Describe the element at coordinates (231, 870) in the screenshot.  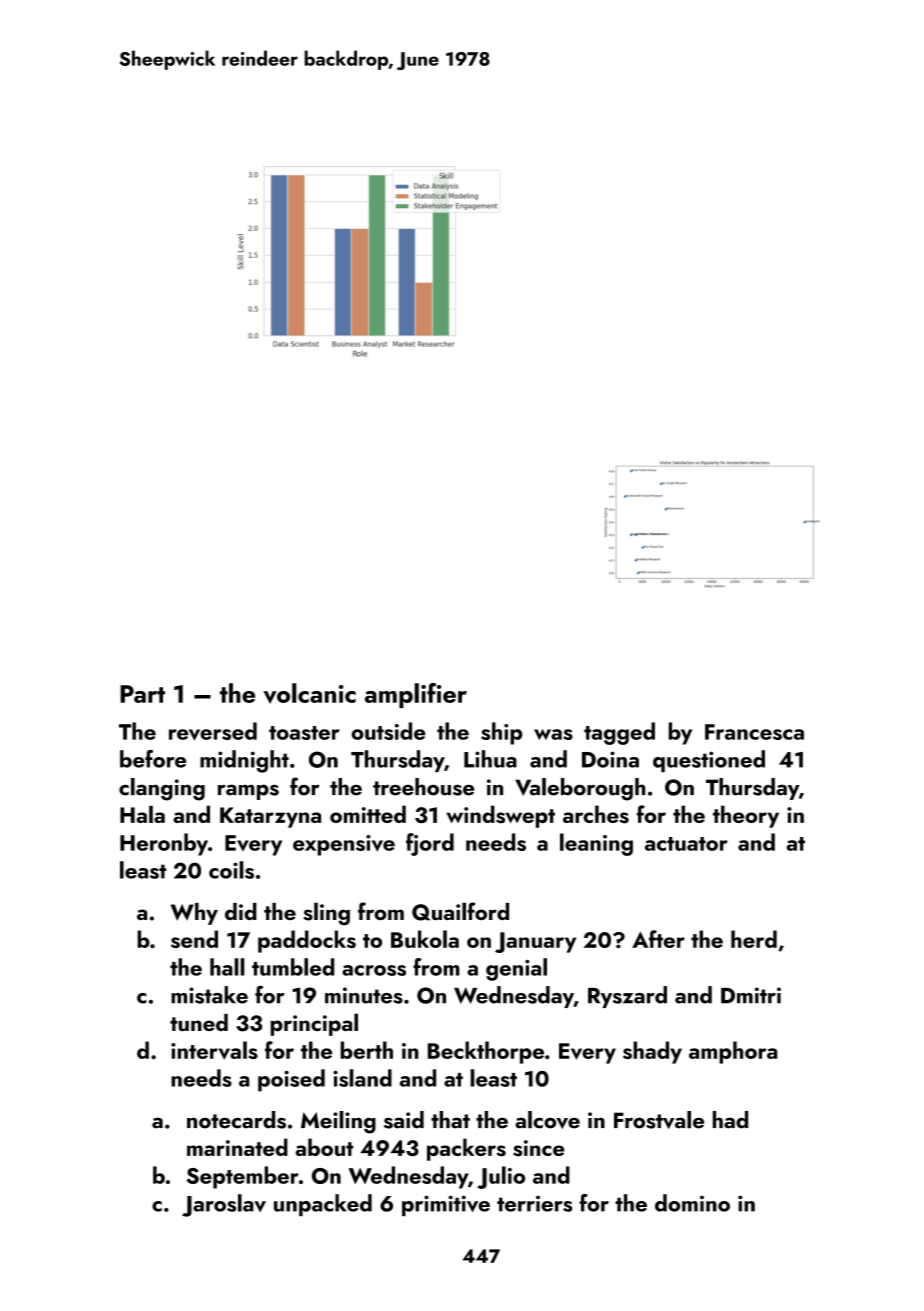
I see `coils` at that location.
